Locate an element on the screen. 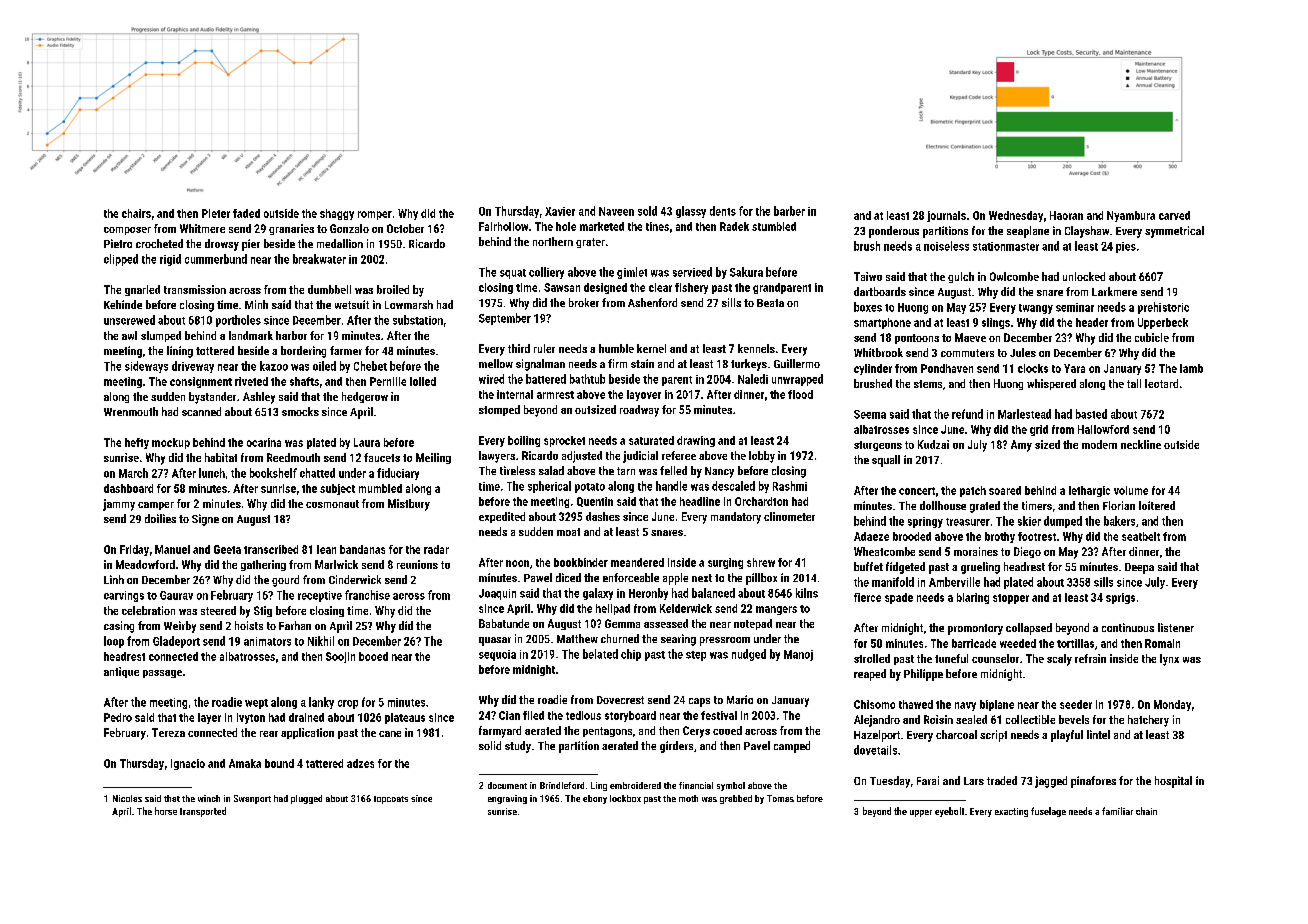 This screenshot has height=924, width=1308. Maeve is located at coordinates (970, 337).
